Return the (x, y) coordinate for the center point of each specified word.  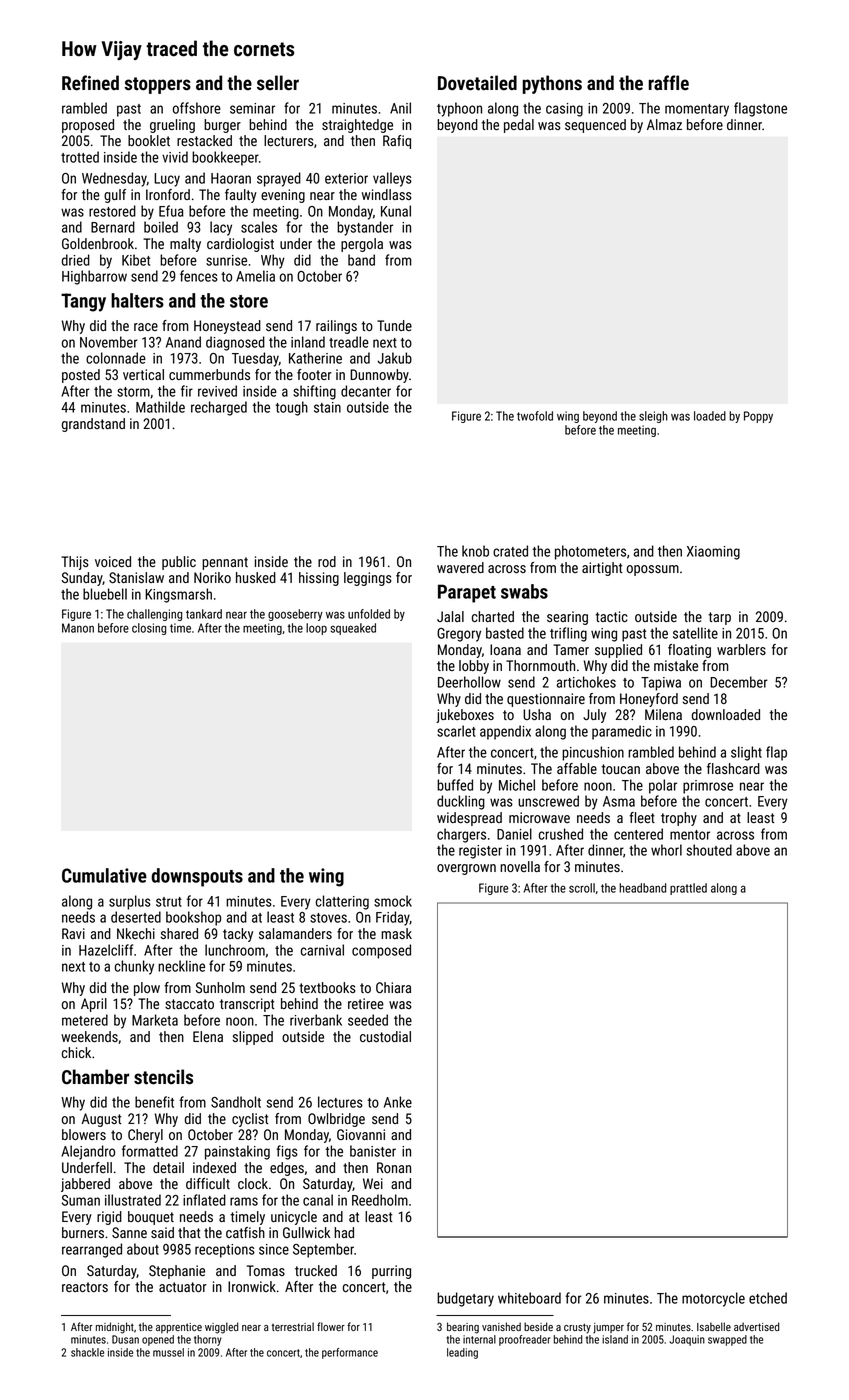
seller (278, 83)
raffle (668, 83)
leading (462, 1353)
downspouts (197, 877)
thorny (208, 1340)
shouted (709, 850)
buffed (455, 785)
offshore (197, 108)
